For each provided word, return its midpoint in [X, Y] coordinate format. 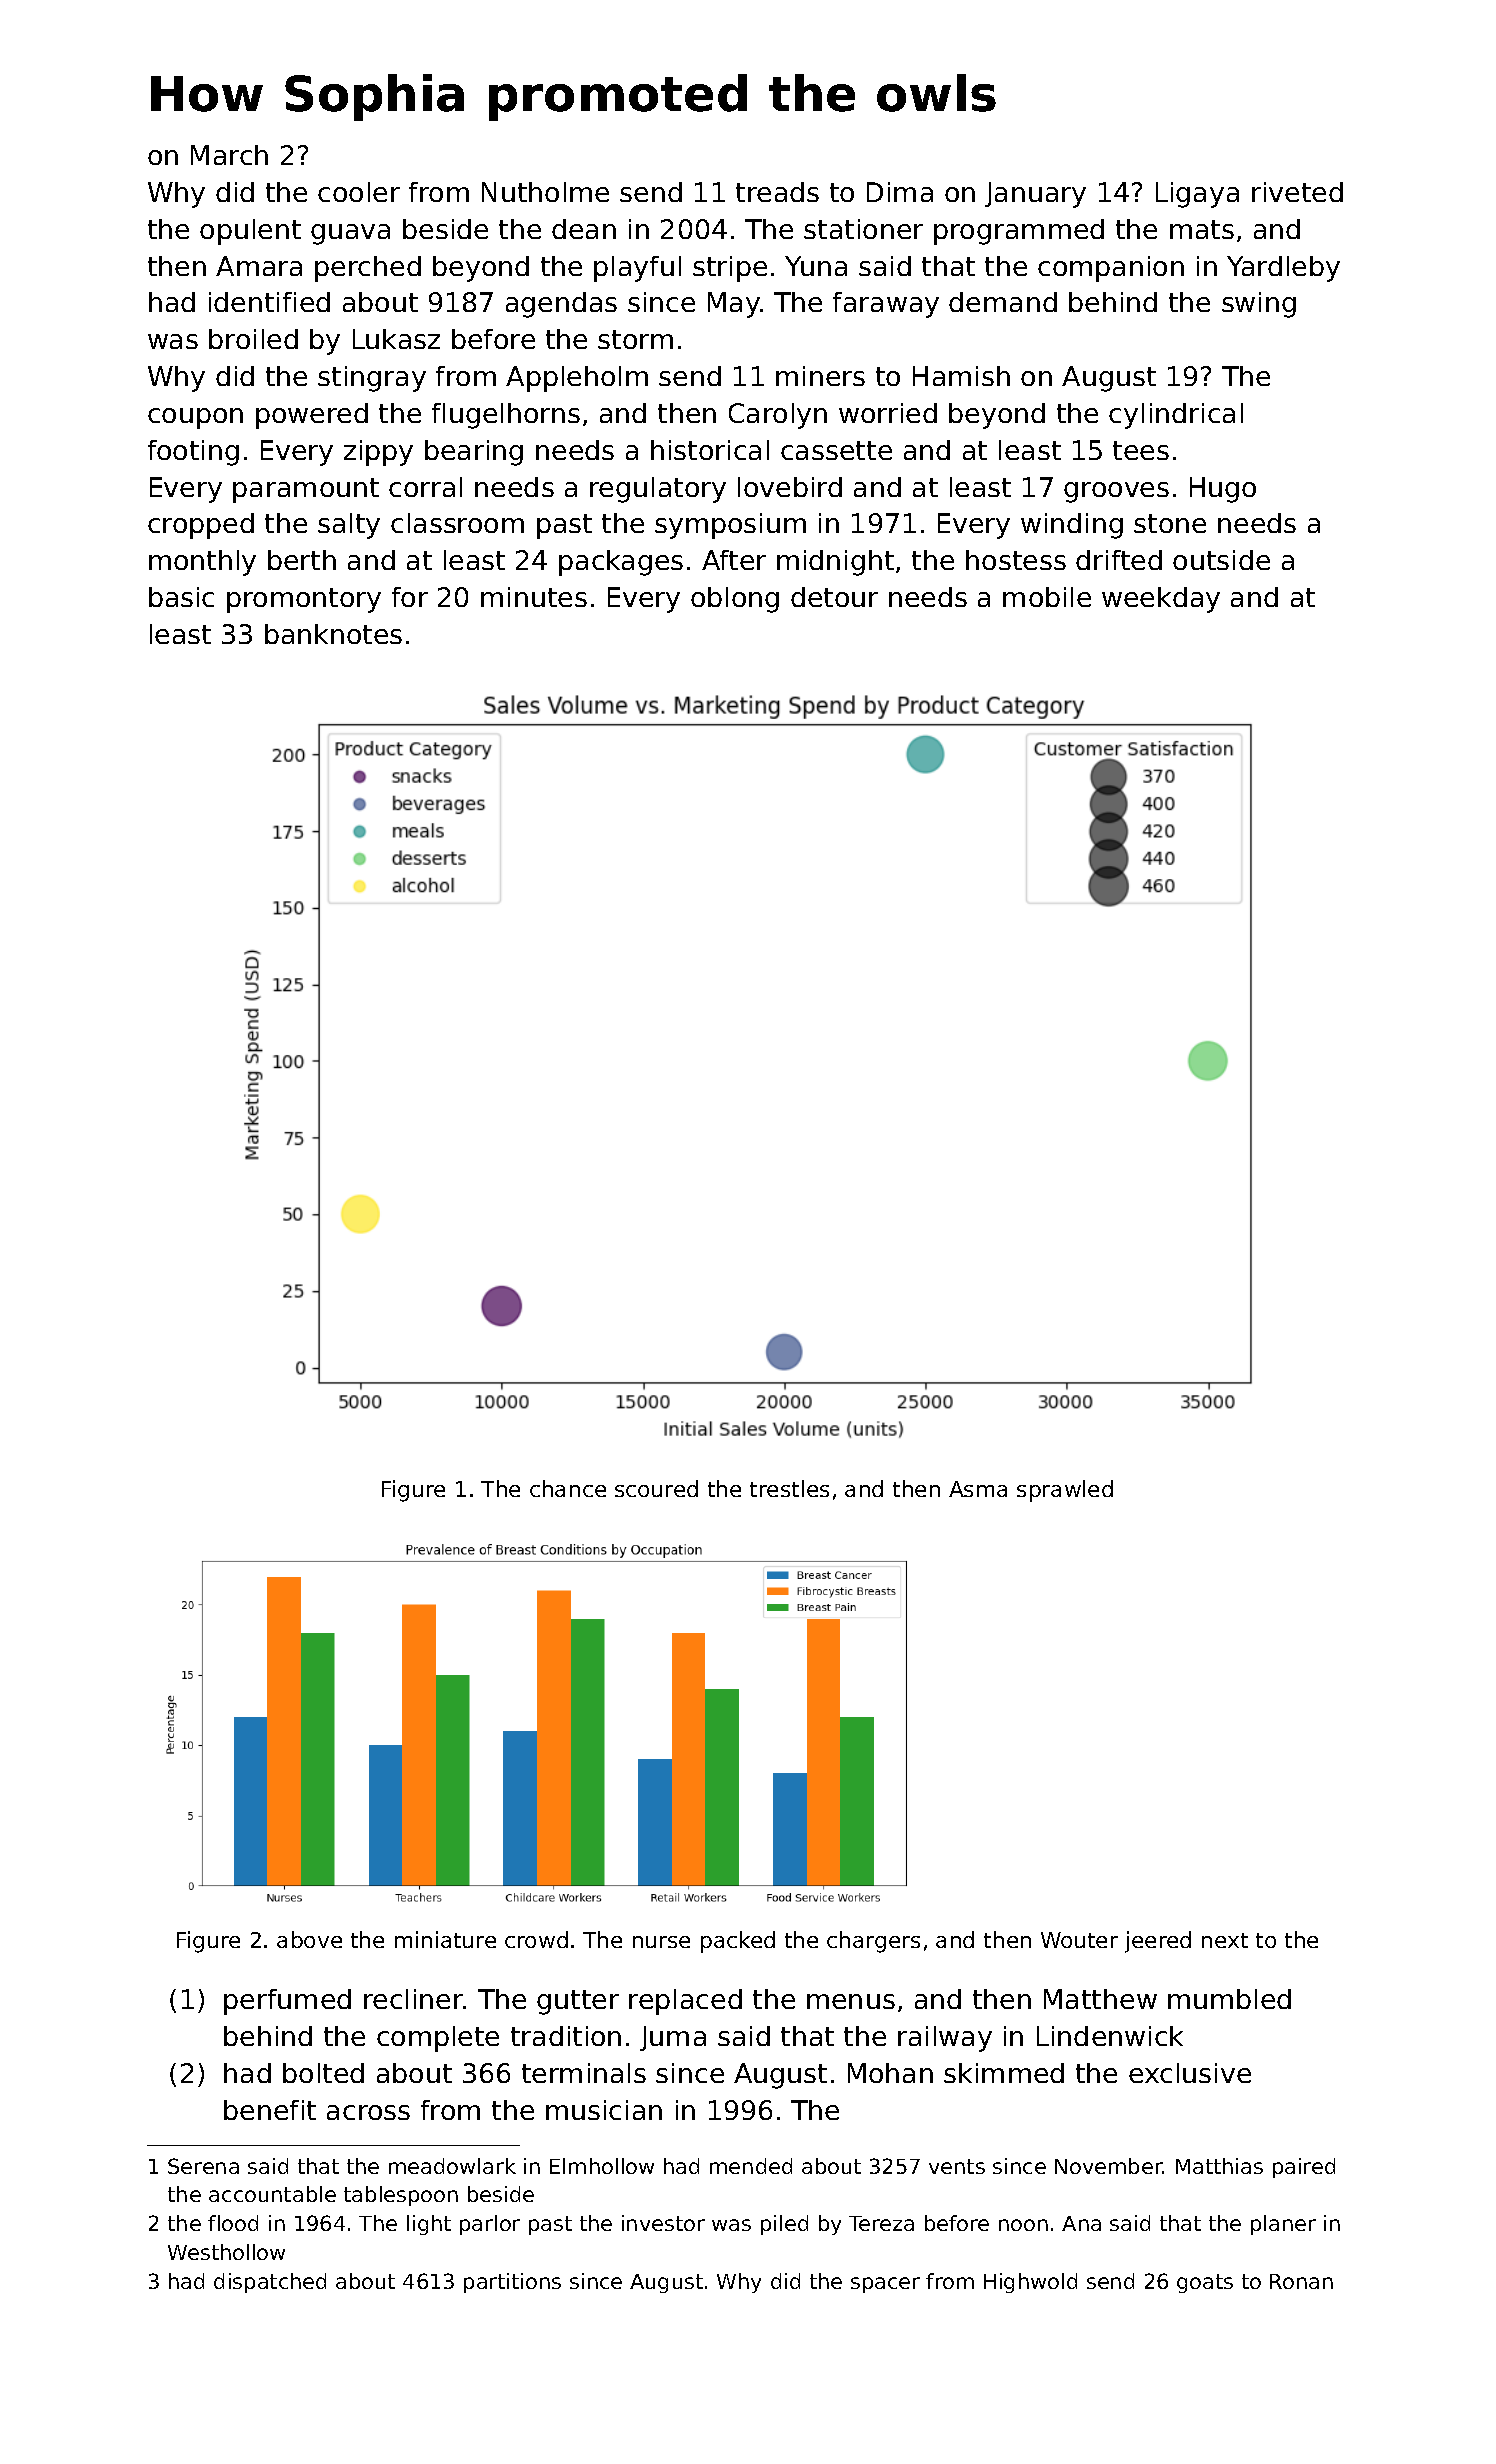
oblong [735, 600]
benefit [270, 2110]
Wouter [1079, 1940]
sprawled [1065, 1491]
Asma [978, 1489]
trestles [789, 1488]
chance [568, 1488]
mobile [1047, 597]
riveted [1297, 192]
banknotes [333, 634]
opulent [250, 232]
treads [777, 192]
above [309, 1939]
